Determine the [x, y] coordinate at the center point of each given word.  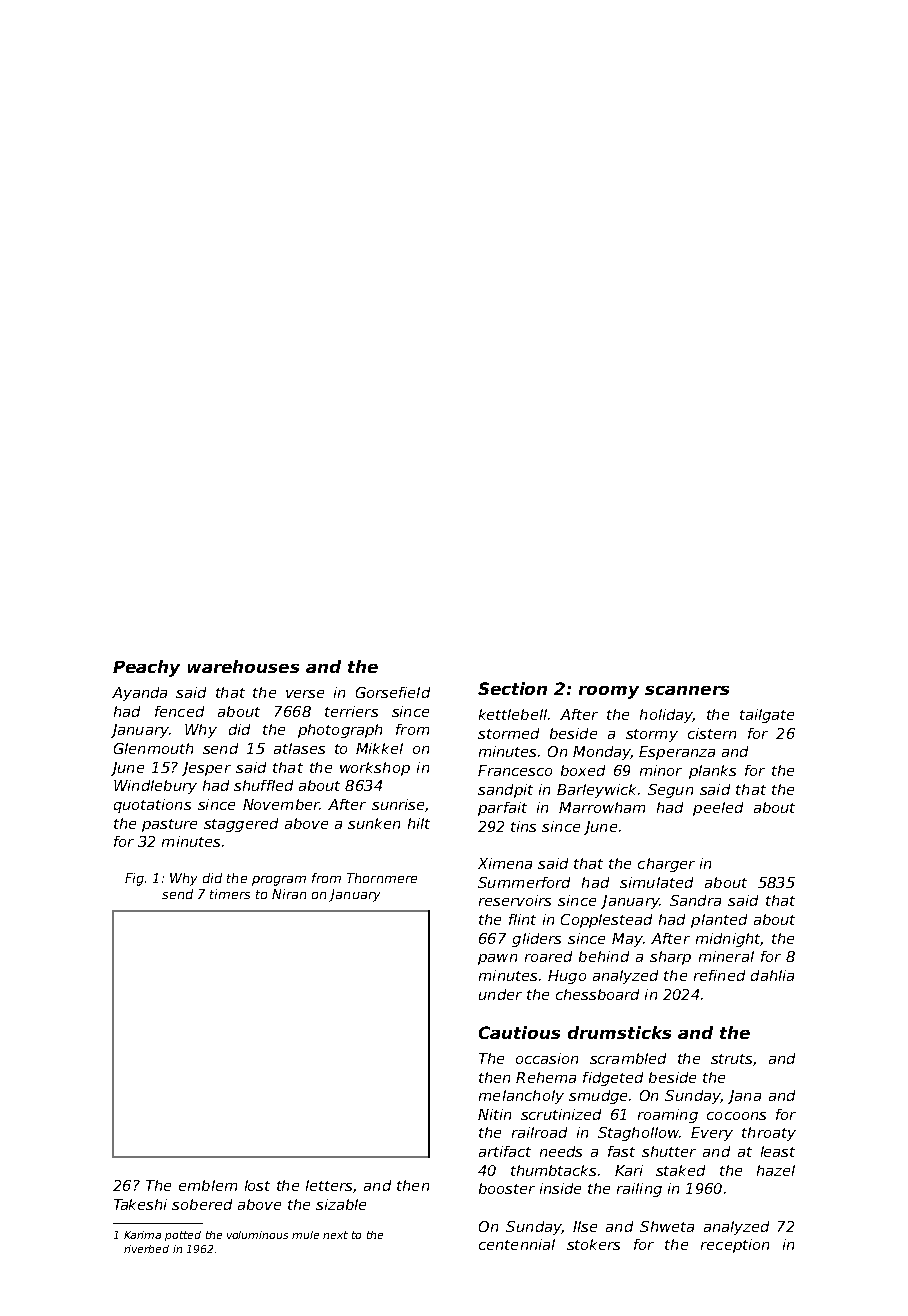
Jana [744, 1097]
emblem [208, 1185]
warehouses [243, 666]
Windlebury [155, 787]
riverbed [146, 1249]
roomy [609, 692]
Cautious [519, 1032]
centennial [517, 1244]
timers [230, 894]
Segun [670, 791]
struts [731, 1059]
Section [512, 688]
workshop [375, 769]
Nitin [494, 1114]
